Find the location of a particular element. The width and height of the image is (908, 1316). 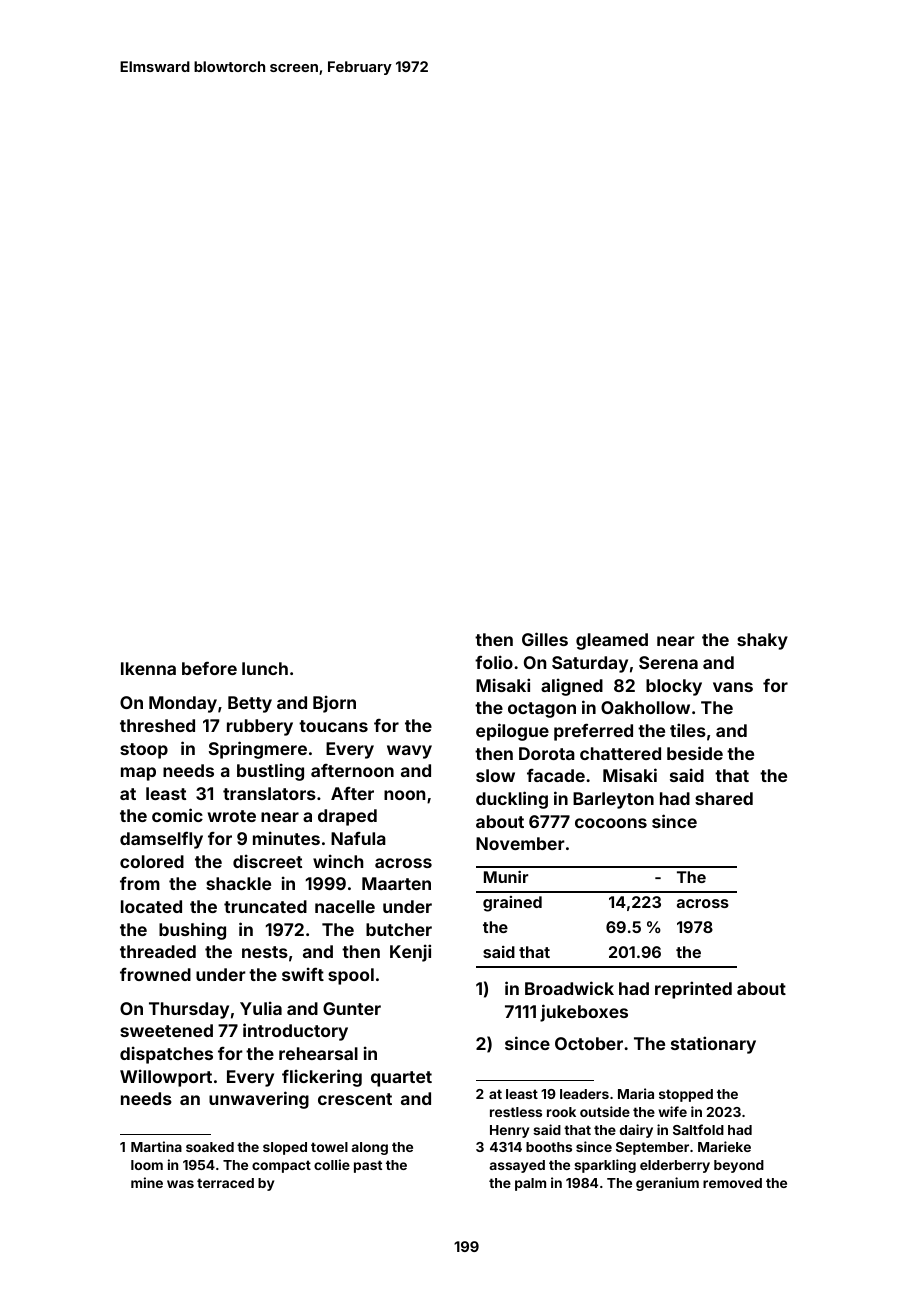

Nafula is located at coordinates (358, 838).
